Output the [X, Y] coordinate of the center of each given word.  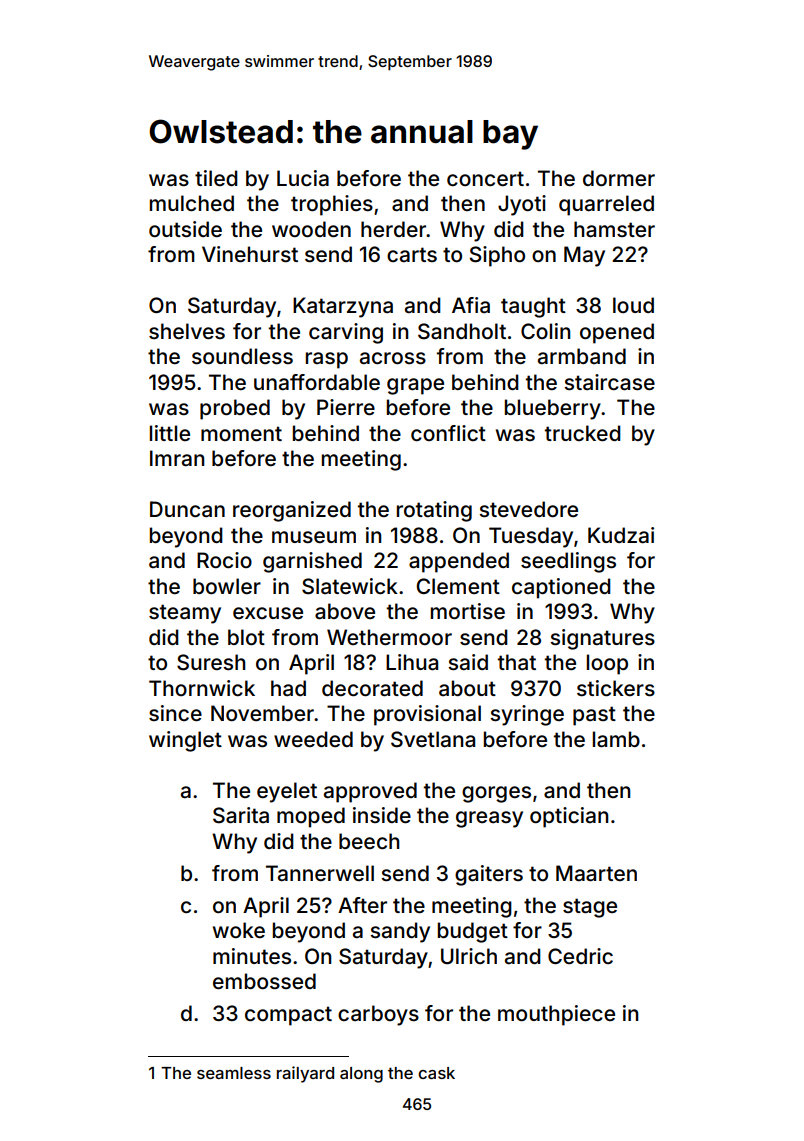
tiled [216, 178]
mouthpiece [556, 1015]
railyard [305, 1074]
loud [633, 305]
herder [394, 229]
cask [436, 1073]
